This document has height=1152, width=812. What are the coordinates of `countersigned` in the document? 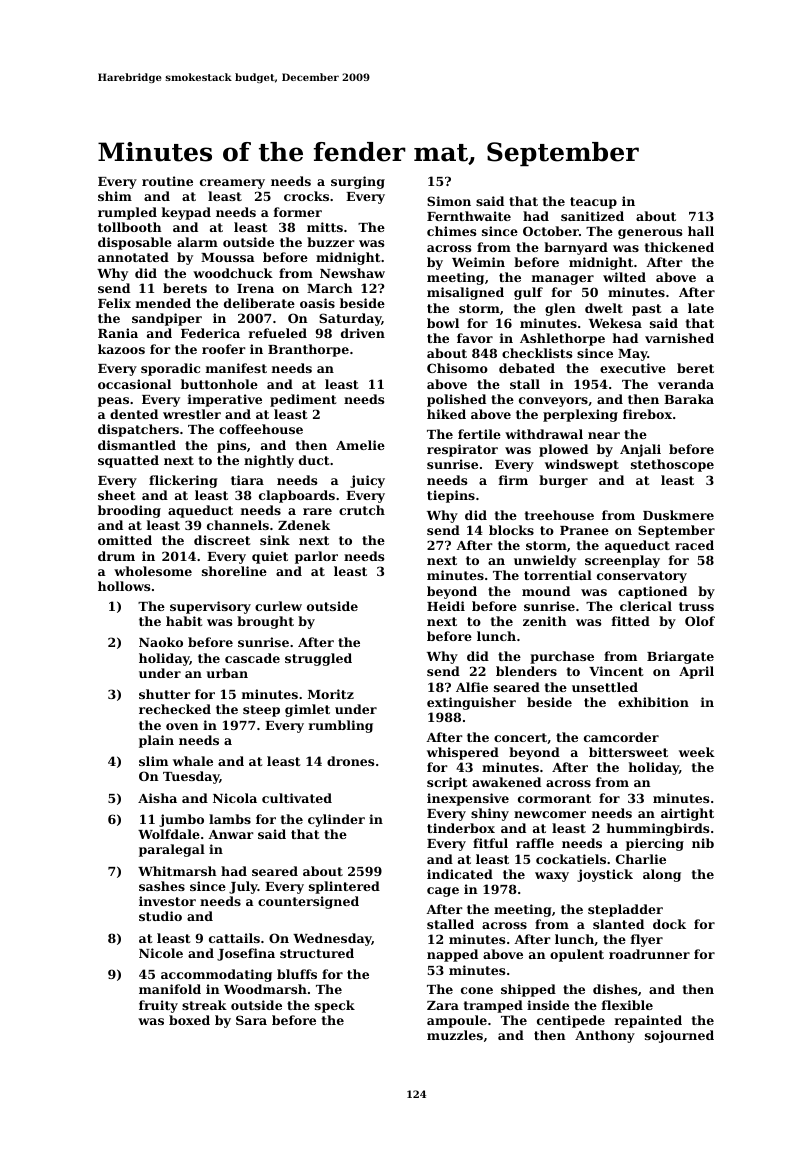 It's located at (308, 902).
